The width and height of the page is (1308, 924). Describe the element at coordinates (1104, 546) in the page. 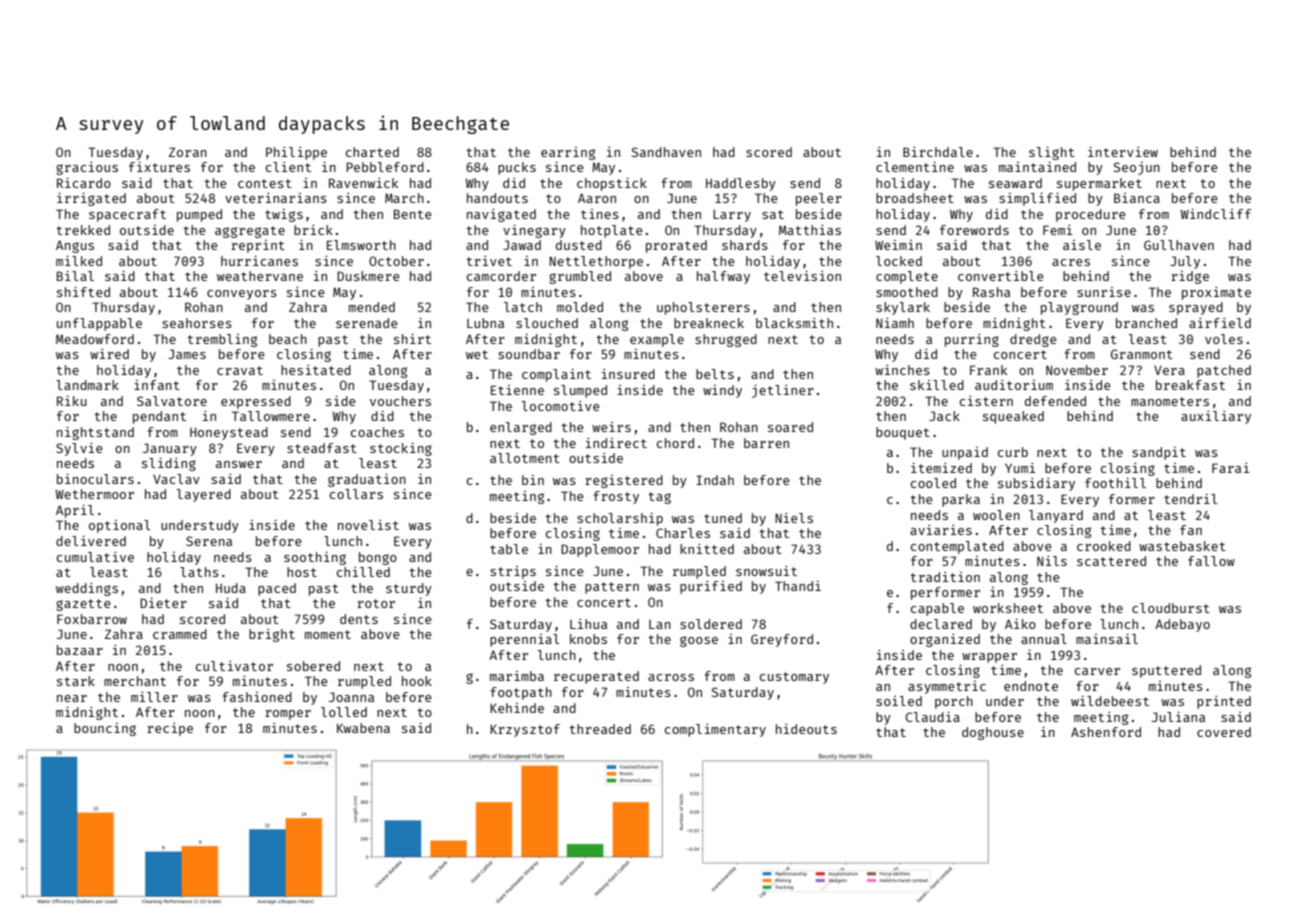

I see `crooked` at that location.
